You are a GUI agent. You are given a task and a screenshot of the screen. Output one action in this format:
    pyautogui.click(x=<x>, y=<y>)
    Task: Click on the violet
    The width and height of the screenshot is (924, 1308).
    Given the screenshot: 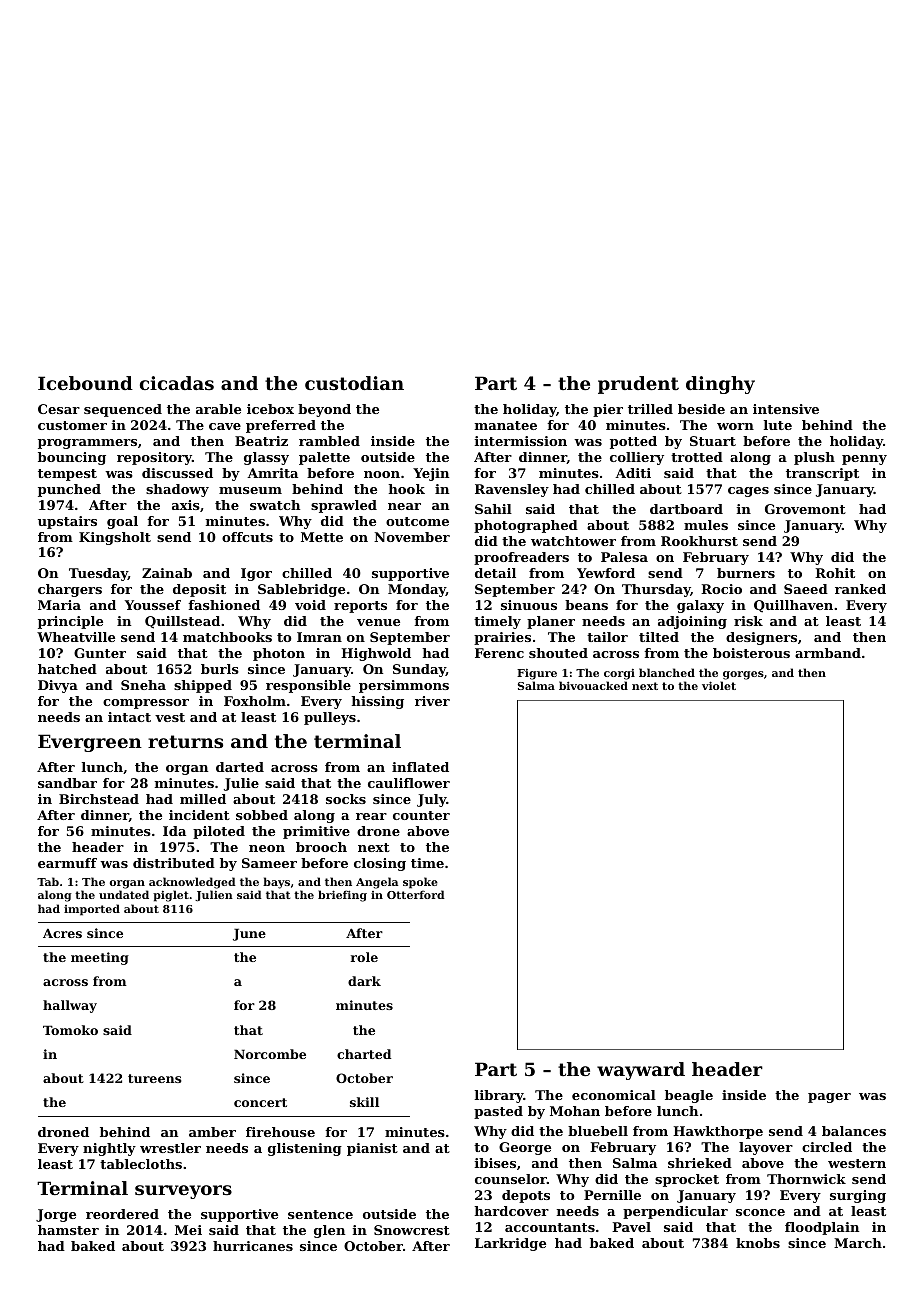 What is the action you would take?
    pyautogui.click(x=719, y=685)
